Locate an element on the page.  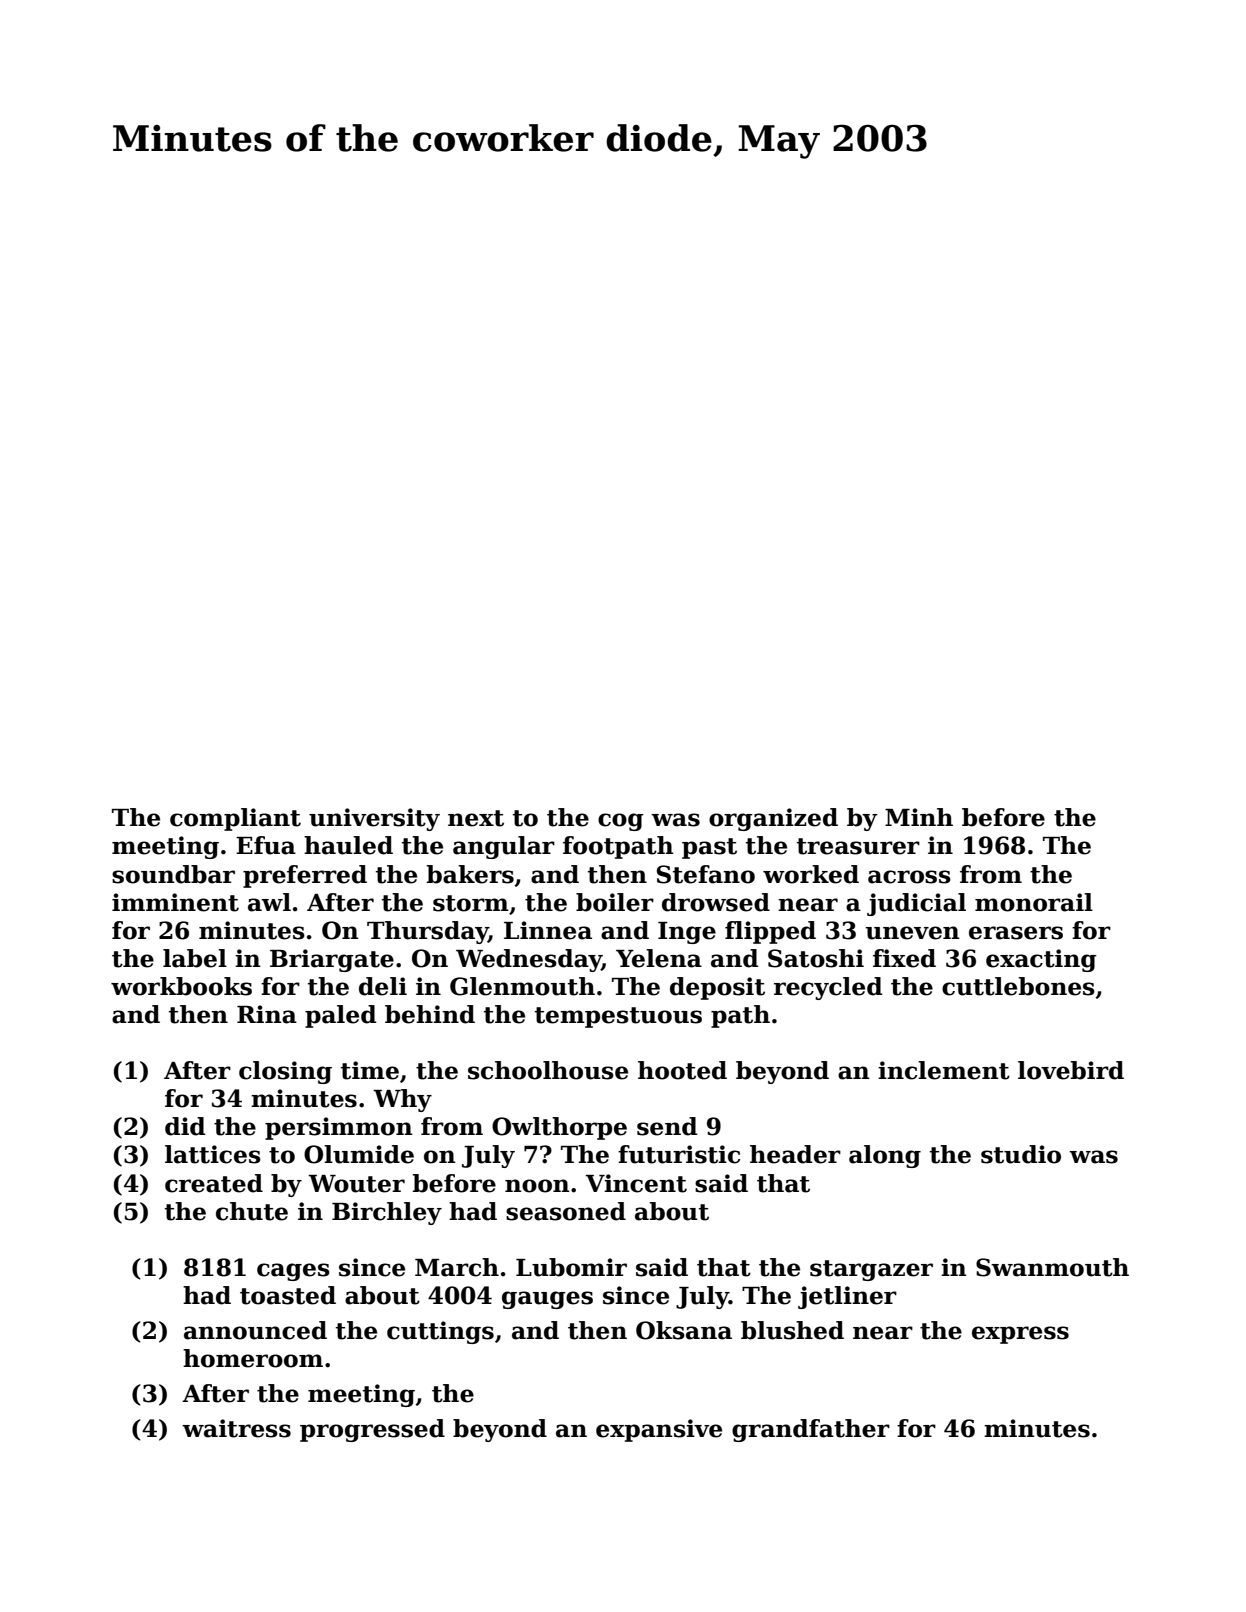
time is located at coordinates (370, 1070).
